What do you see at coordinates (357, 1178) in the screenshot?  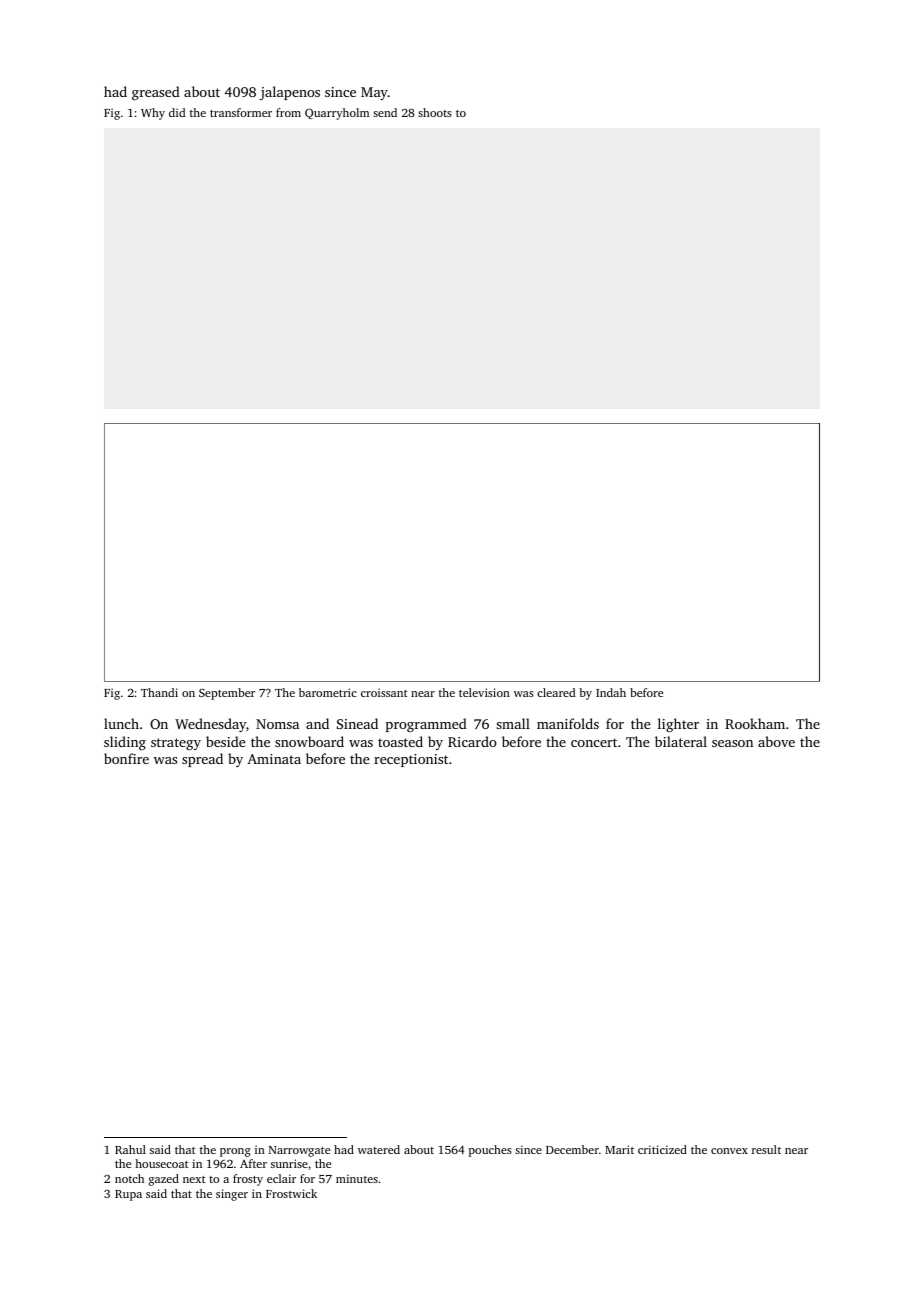 I see `minutes` at bounding box center [357, 1178].
